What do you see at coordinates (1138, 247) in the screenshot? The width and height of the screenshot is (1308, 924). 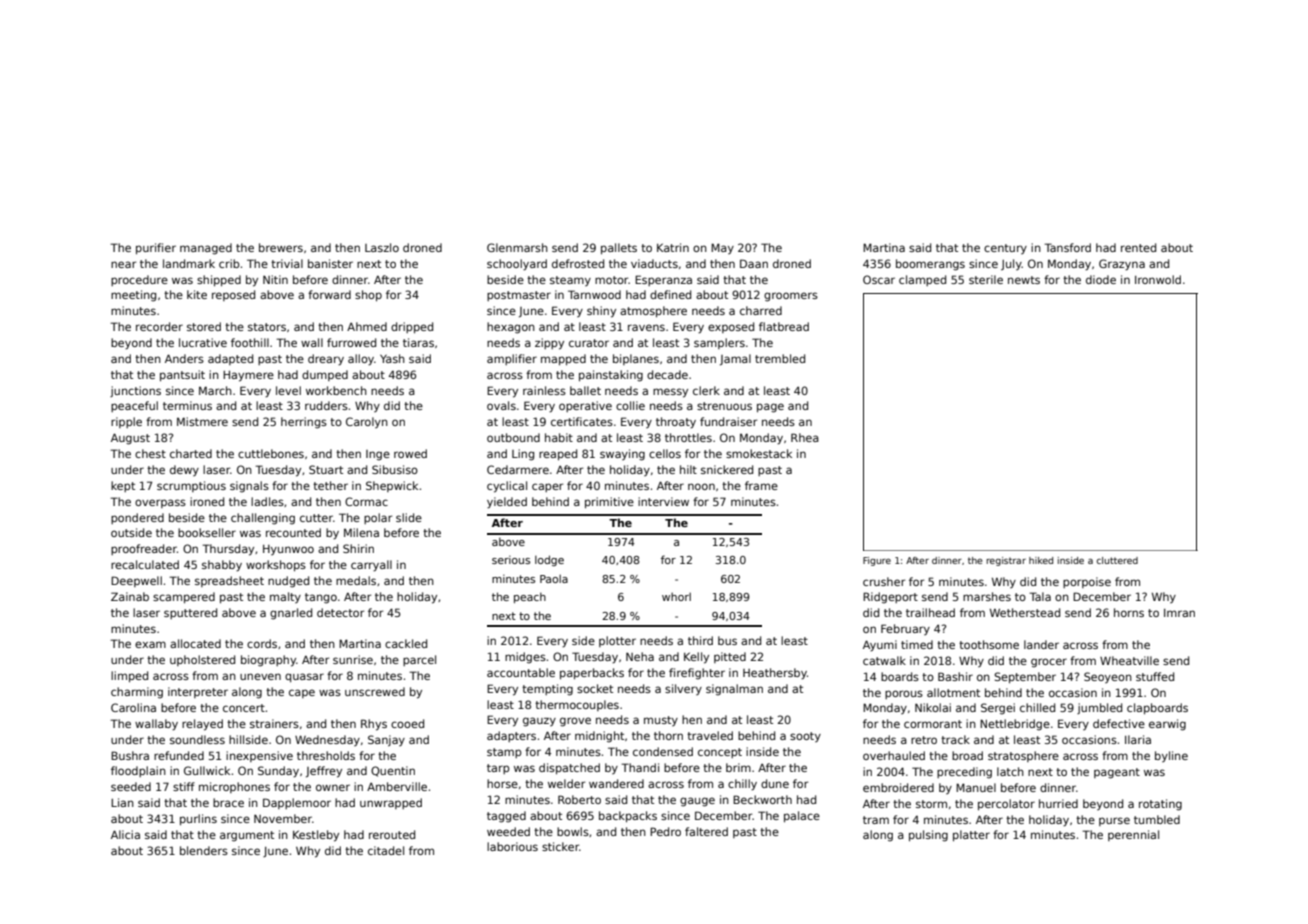 I see `rented` at bounding box center [1138, 247].
